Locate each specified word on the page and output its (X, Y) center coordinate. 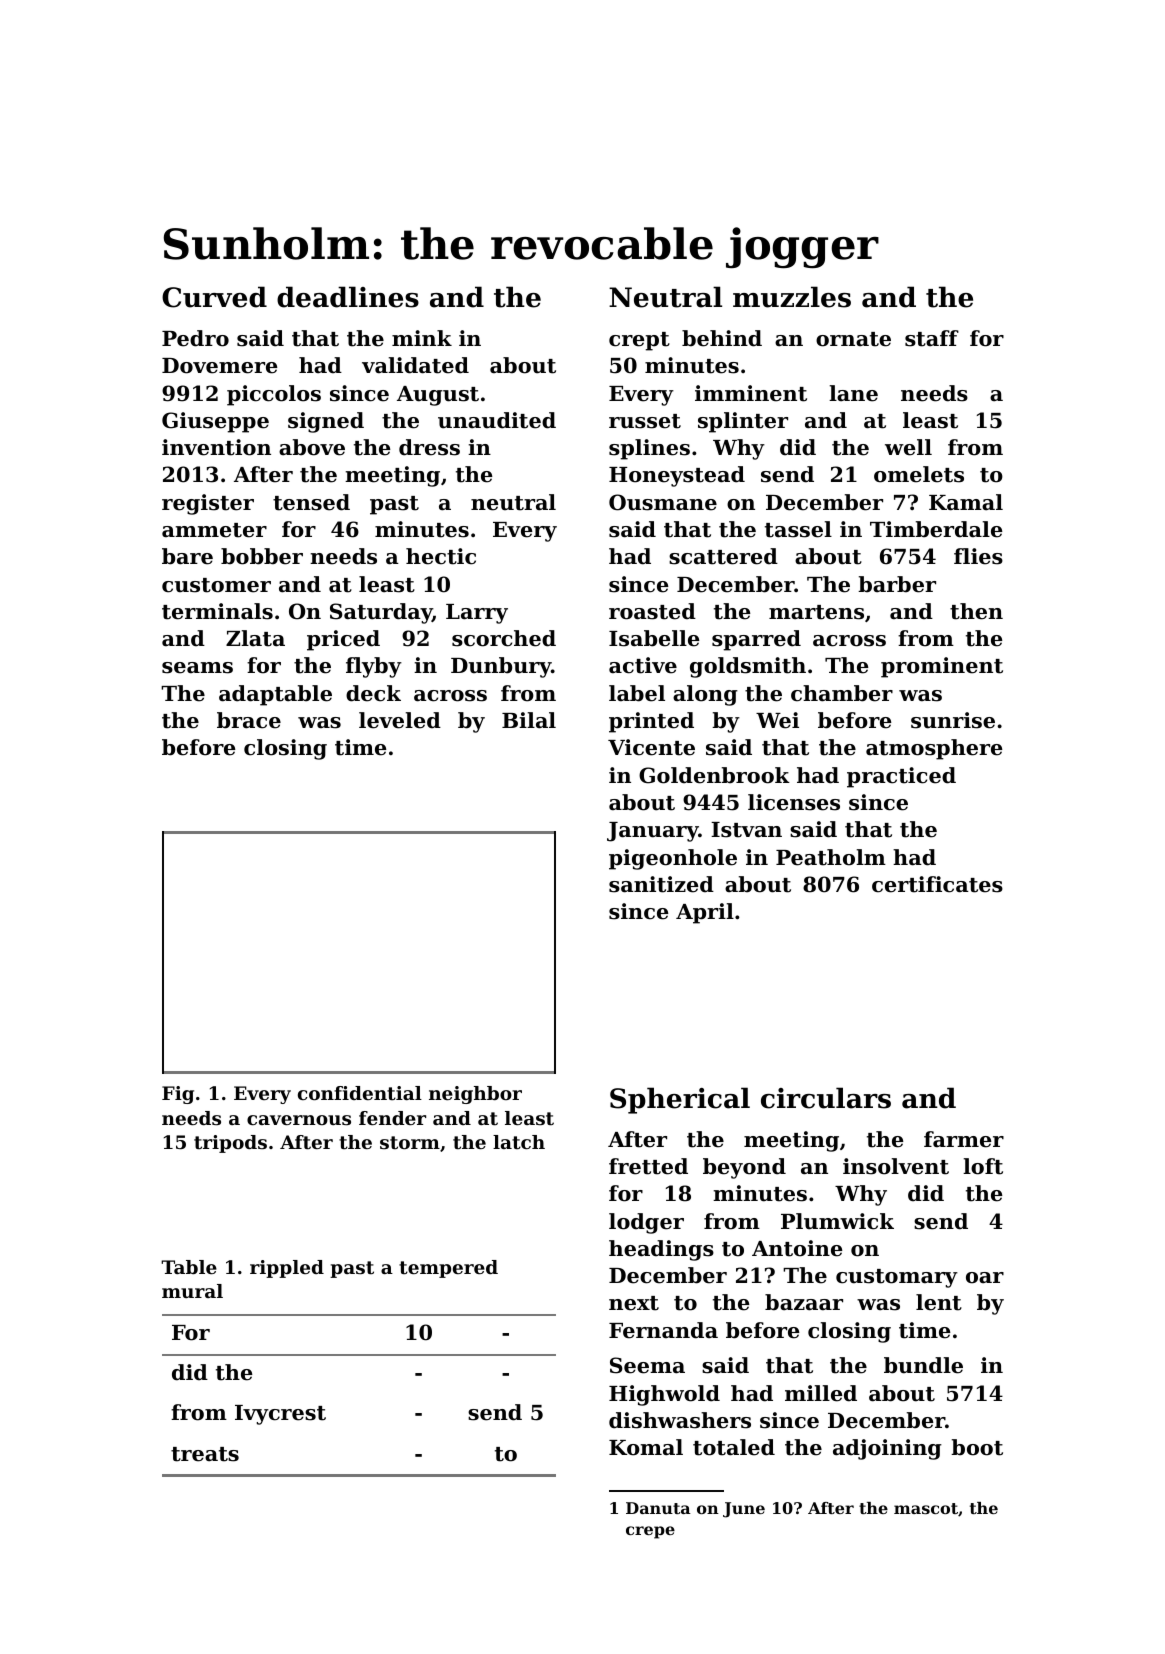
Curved (214, 297)
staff (932, 338)
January (653, 832)
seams (197, 668)
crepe (650, 1532)
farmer (964, 1139)
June (744, 1510)
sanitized (661, 884)
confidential (360, 1093)
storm (410, 1142)
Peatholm (831, 857)
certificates (937, 884)
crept (639, 341)
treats (205, 1454)
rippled (287, 1269)
